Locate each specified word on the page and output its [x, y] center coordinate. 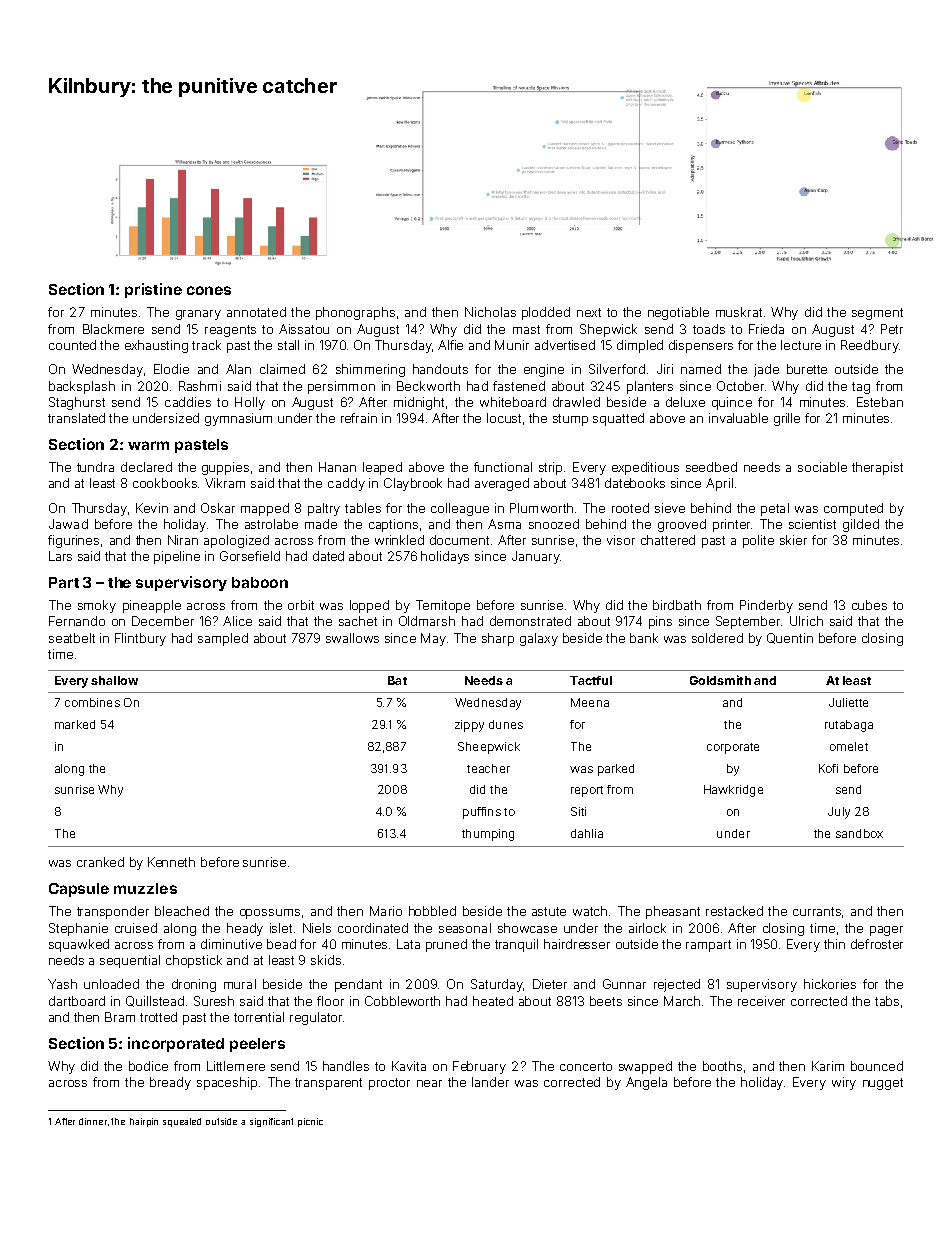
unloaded [111, 984]
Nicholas [490, 312]
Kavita [409, 1066]
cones [209, 290]
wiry [844, 1083]
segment [877, 314]
